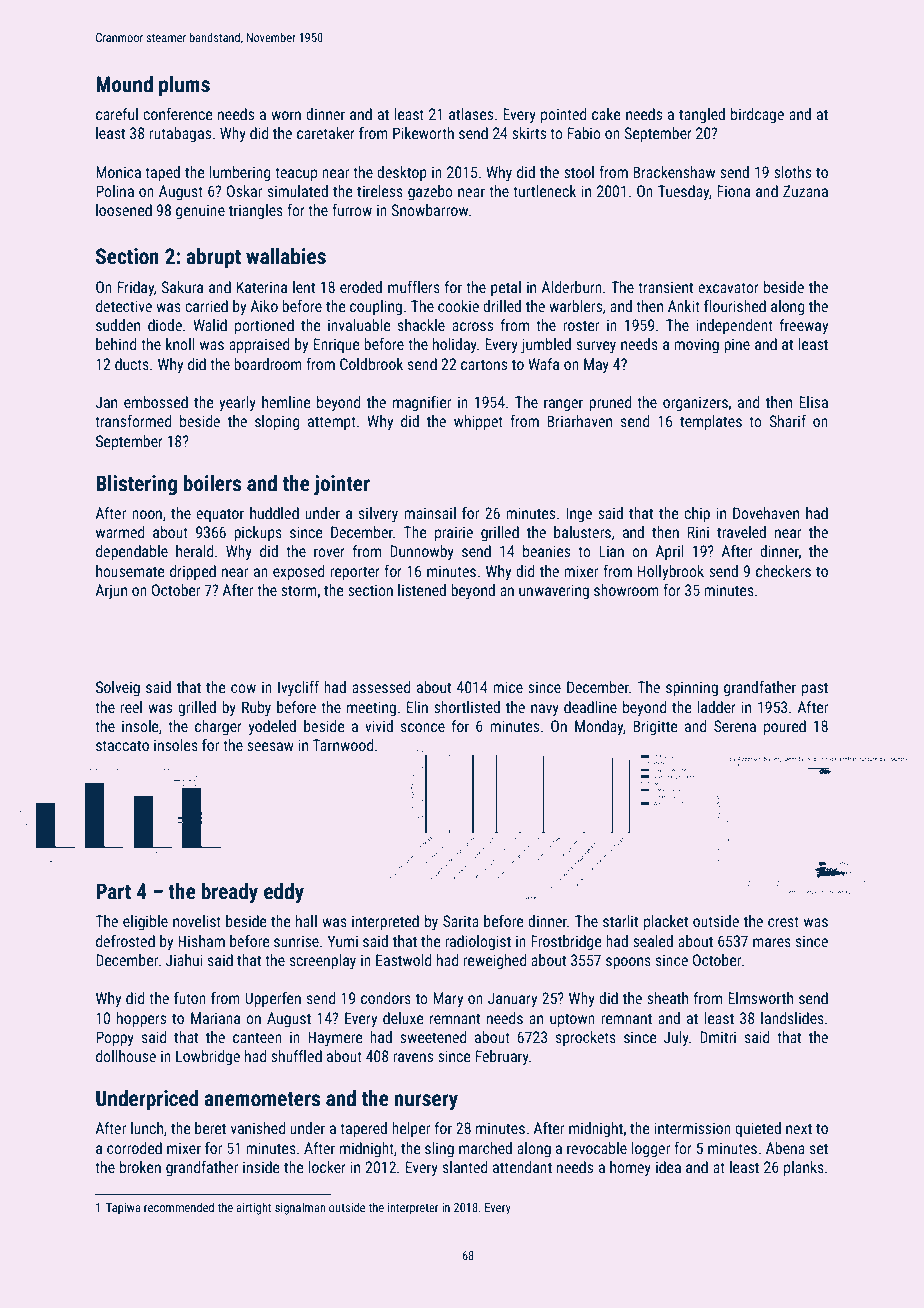 This screenshot has height=1308, width=924. I want to click on cartons, so click(484, 364).
